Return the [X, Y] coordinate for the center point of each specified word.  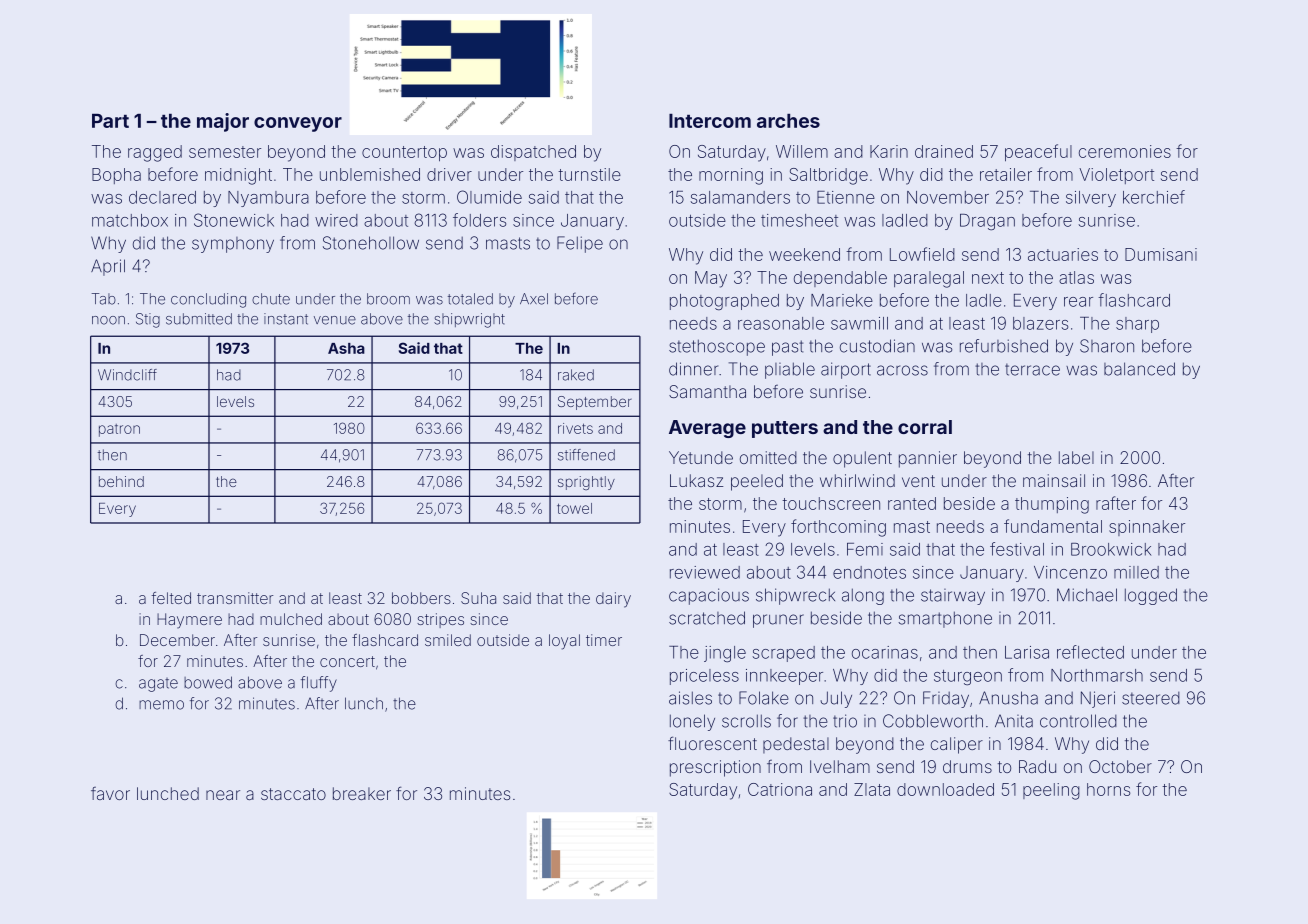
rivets [575, 428]
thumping [1052, 505]
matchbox [130, 220]
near [223, 795]
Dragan [987, 222]
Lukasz [696, 480]
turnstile [589, 174]
